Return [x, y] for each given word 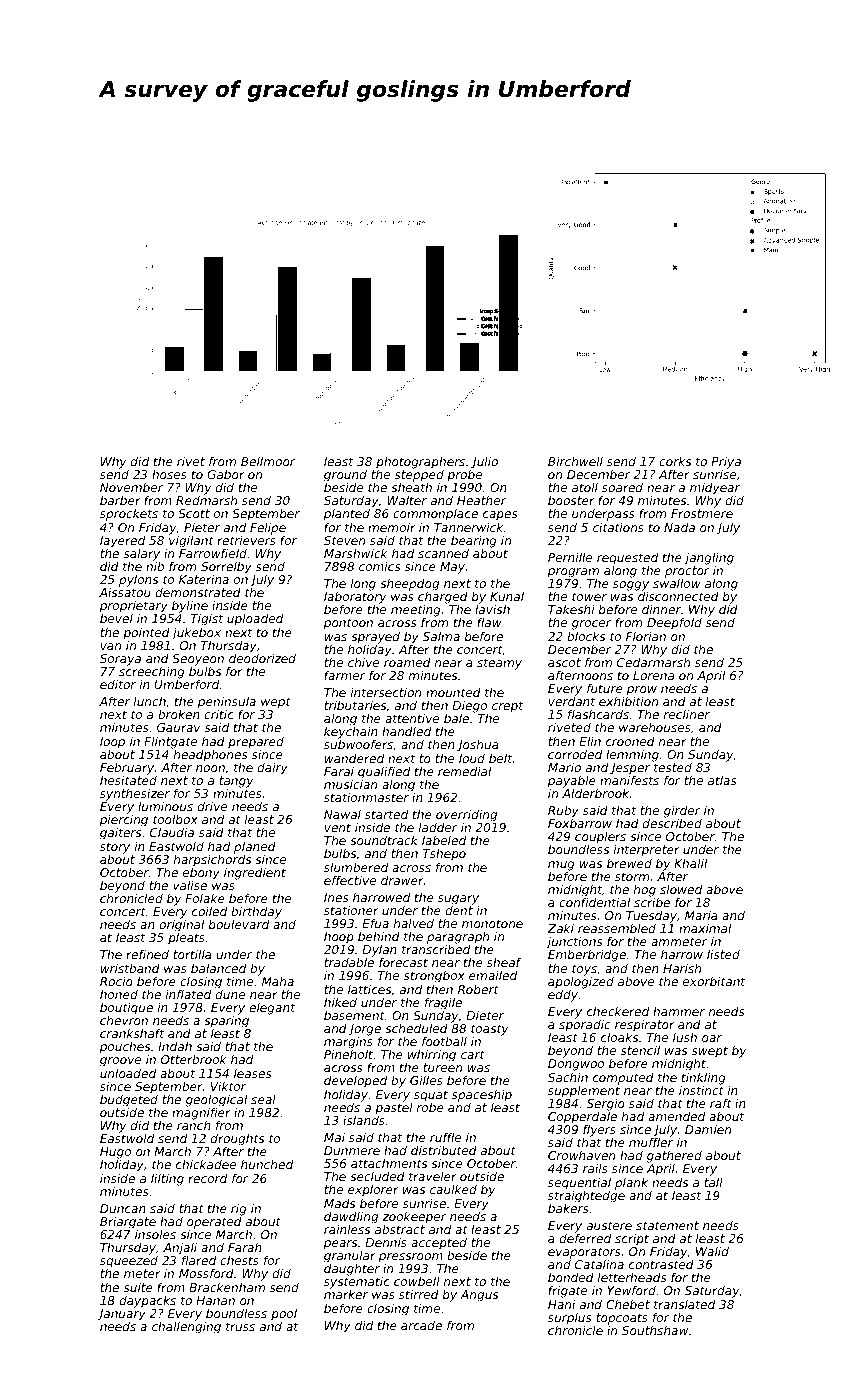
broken [179, 714]
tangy [236, 782]
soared [622, 487]
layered [122, 542]
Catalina [599, 1264]
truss [240, 1326]
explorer [373, 1191]
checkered [618, 1011]
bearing [474, 542]
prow [642, 691]
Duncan [123, 1208]
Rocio [116, 981]
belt [500, 758]
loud [472, 758]
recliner [687, 714]
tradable [349, 962]
